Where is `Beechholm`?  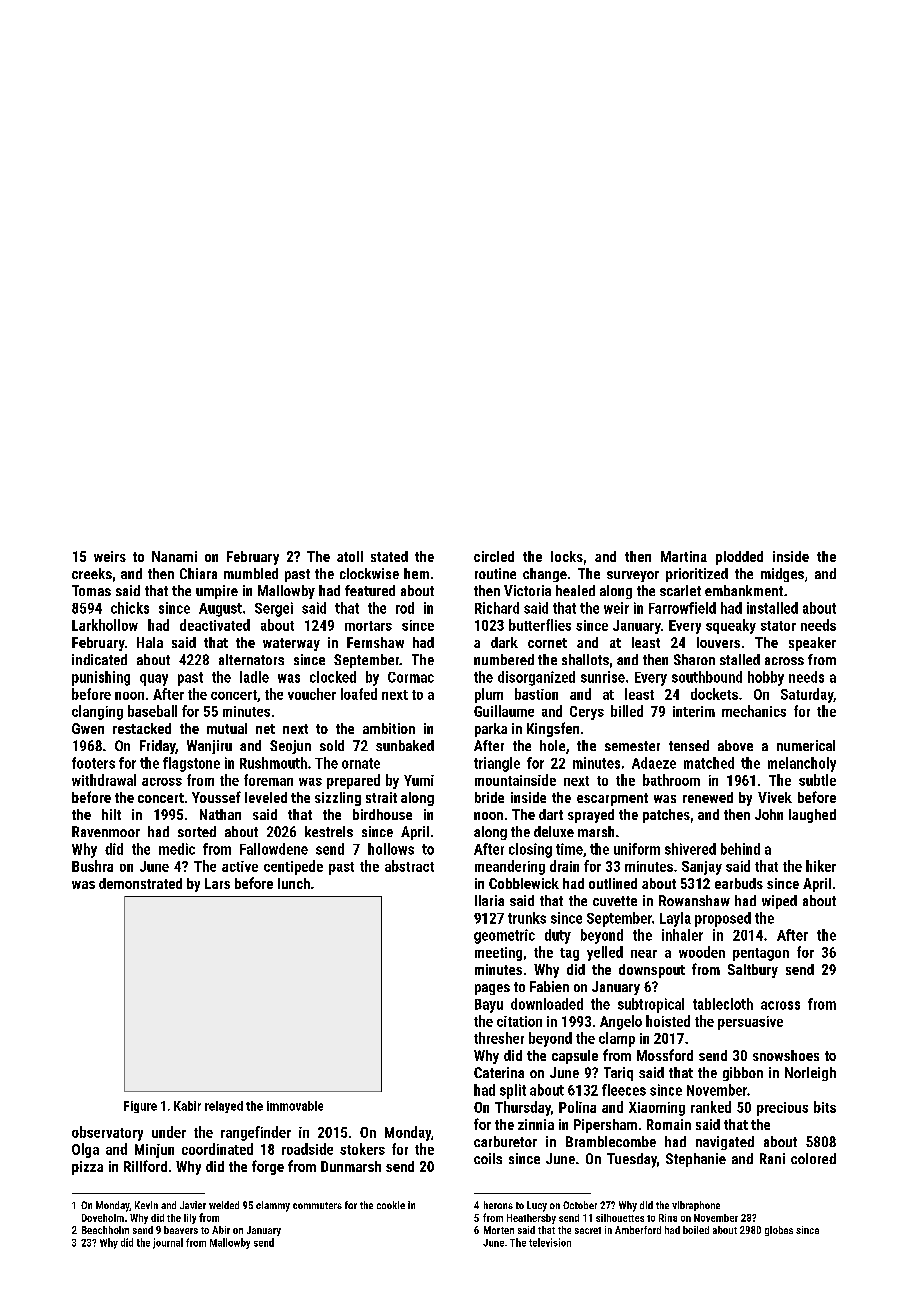
Beechholm is located at coordinates (105, 1230).
